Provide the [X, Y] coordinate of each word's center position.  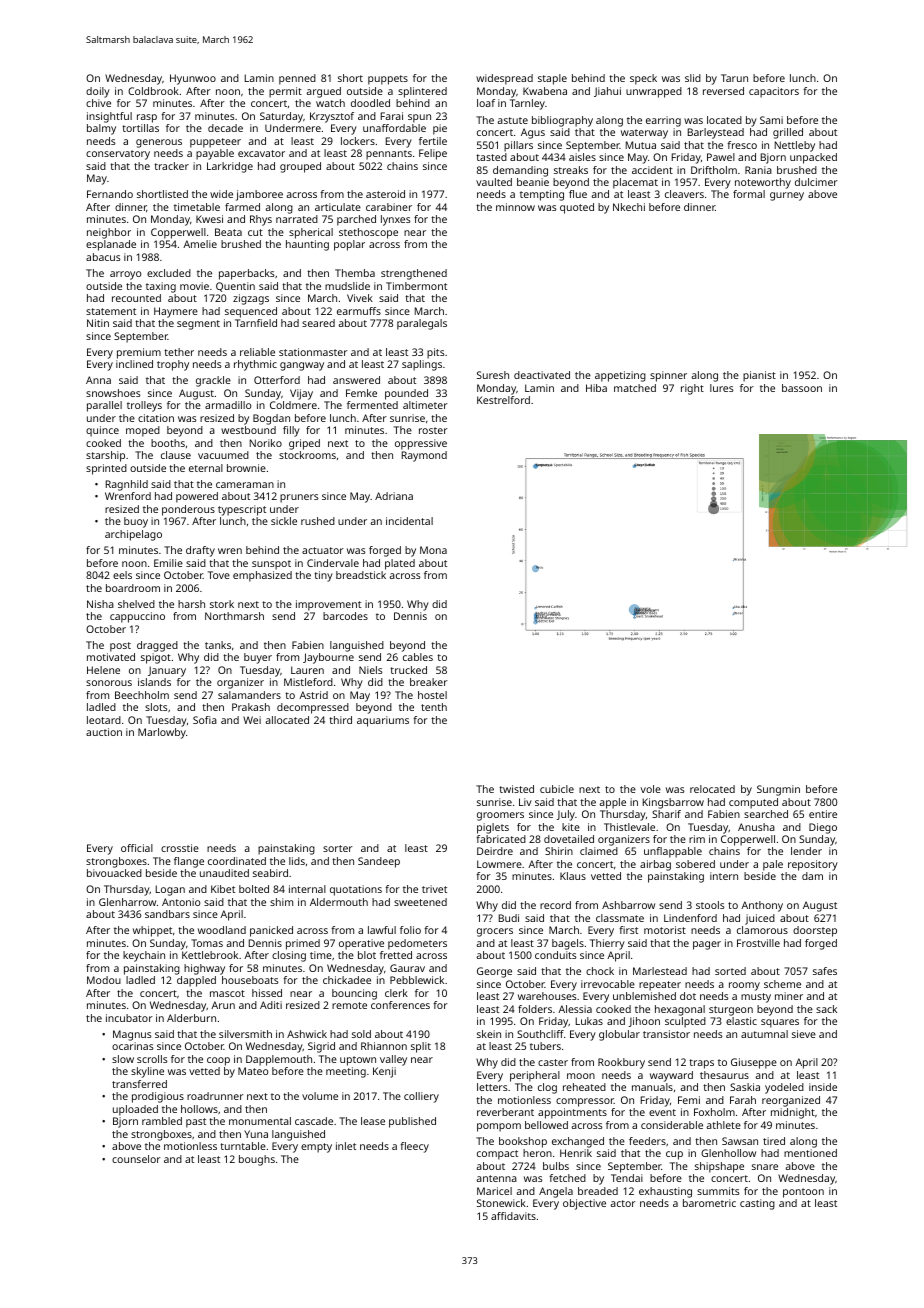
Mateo [253, 1071]
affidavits [513, 1216]
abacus [103, 257]
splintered [422, 92]
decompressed [313, 708]
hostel [432, 695]
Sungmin [778, 790]
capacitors [774, 92]
